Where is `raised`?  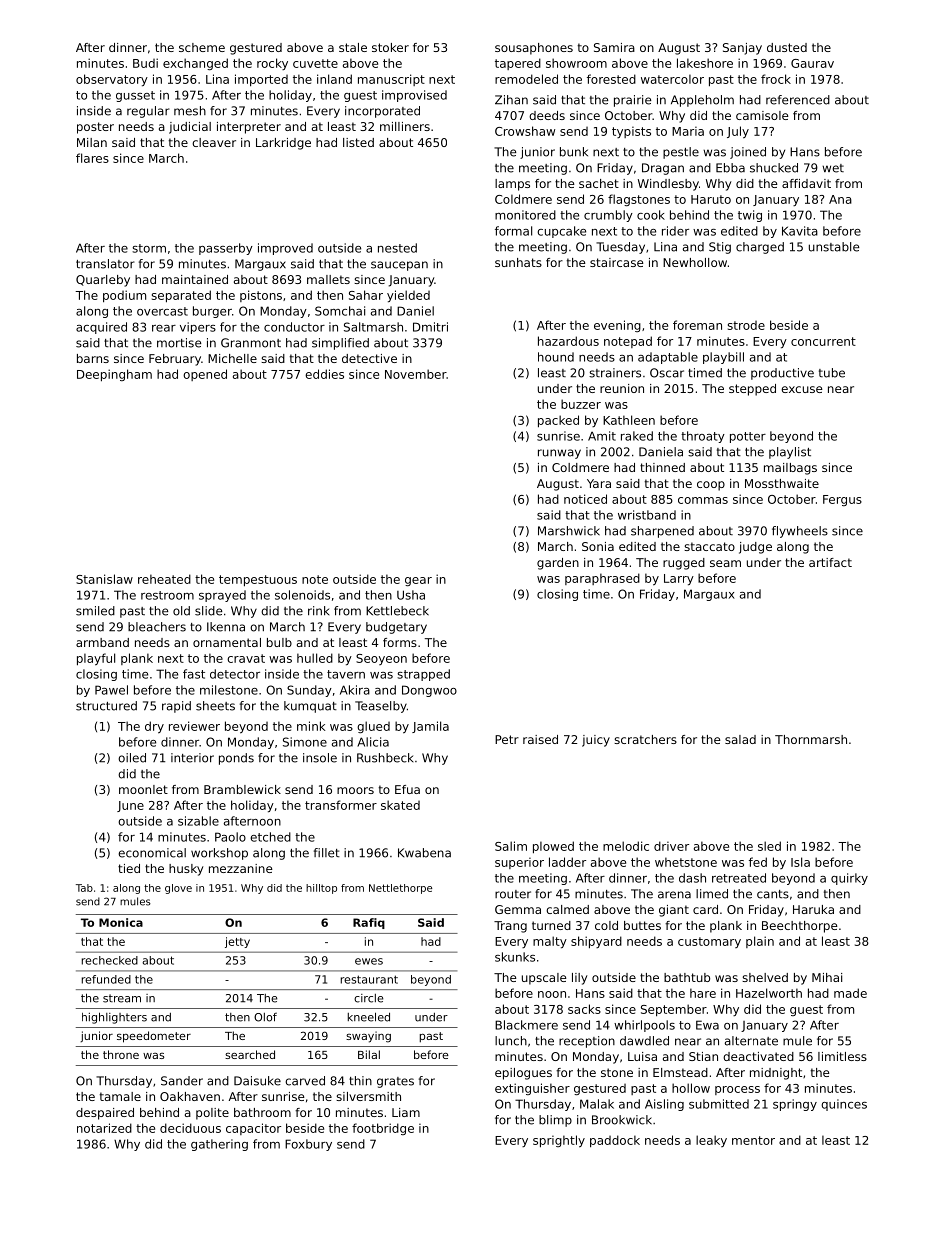
raised is located at coordinates (540, 739).
